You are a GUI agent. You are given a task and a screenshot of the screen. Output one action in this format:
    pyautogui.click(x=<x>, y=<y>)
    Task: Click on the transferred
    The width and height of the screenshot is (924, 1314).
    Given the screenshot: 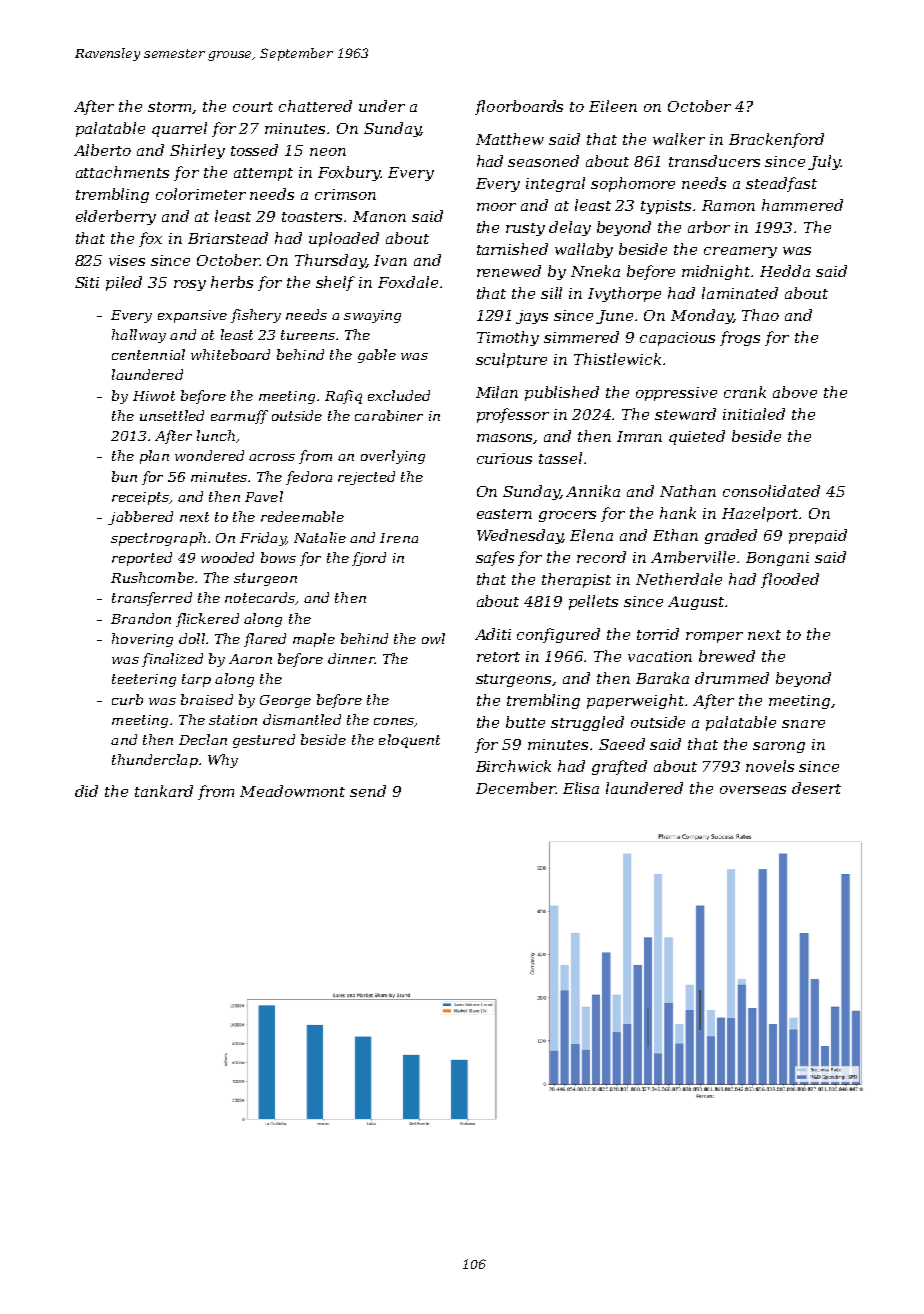 What is the action you would take?
    pyautogui.click(x=152, y=599)
